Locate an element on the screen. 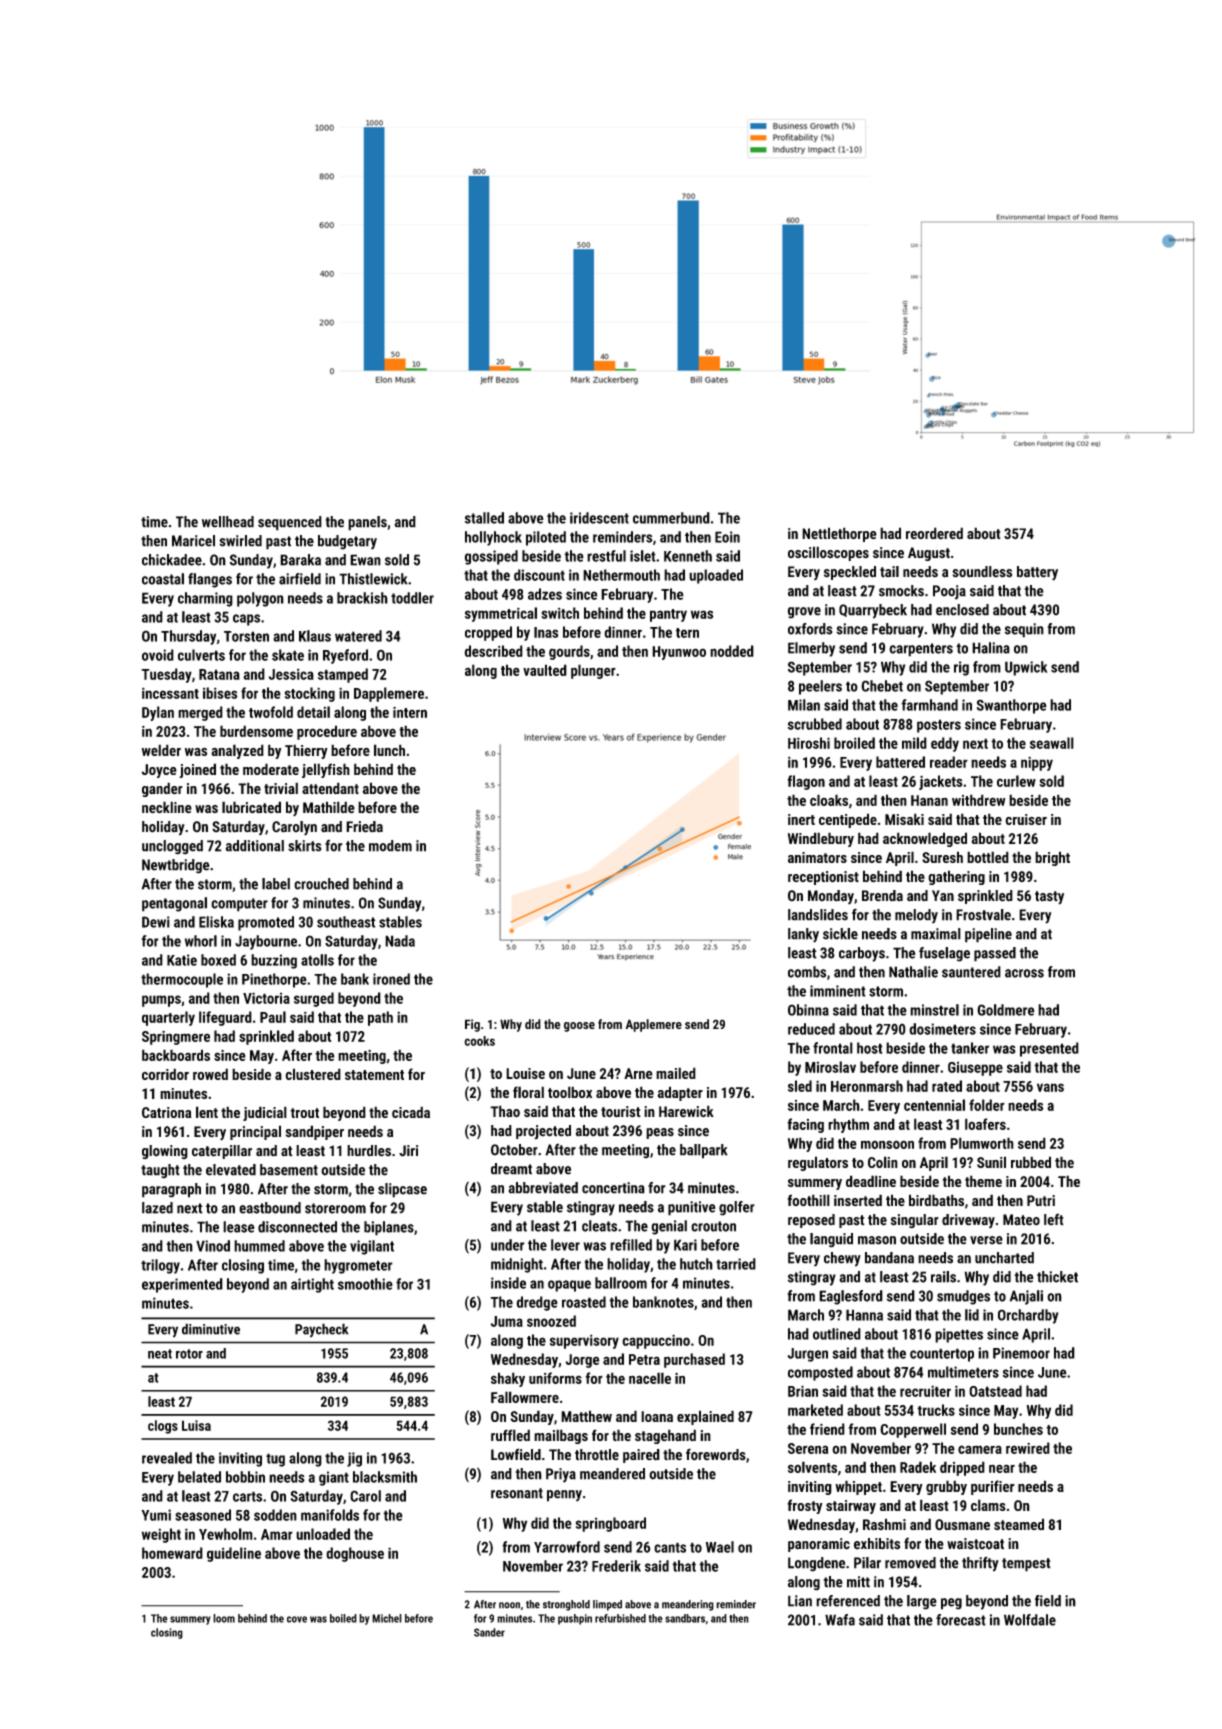 The image size is (1222, 1729). Mateo is located at coordinates (1021, 1220).
